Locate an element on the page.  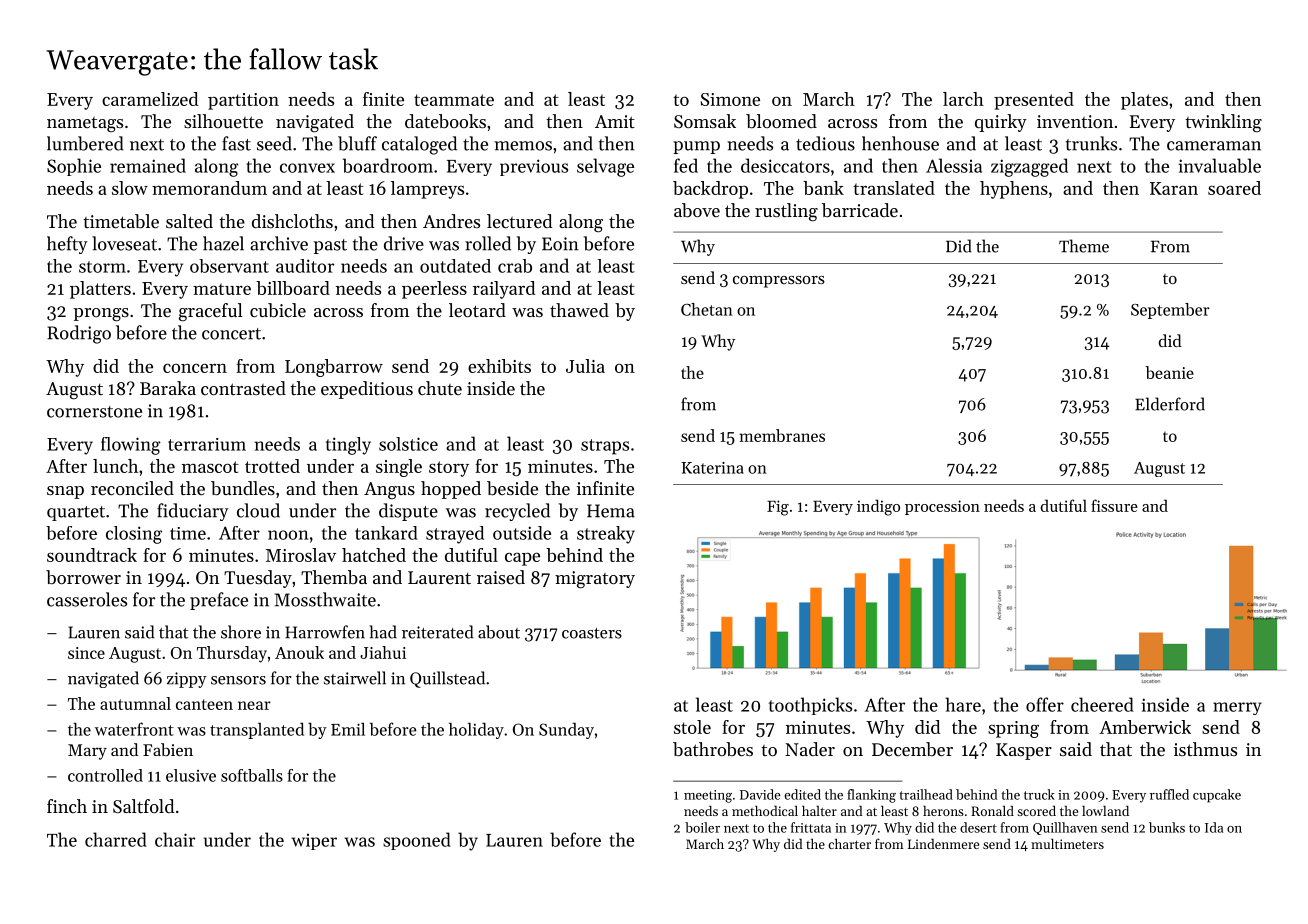
tedious is located at coordinates (825, 143).
